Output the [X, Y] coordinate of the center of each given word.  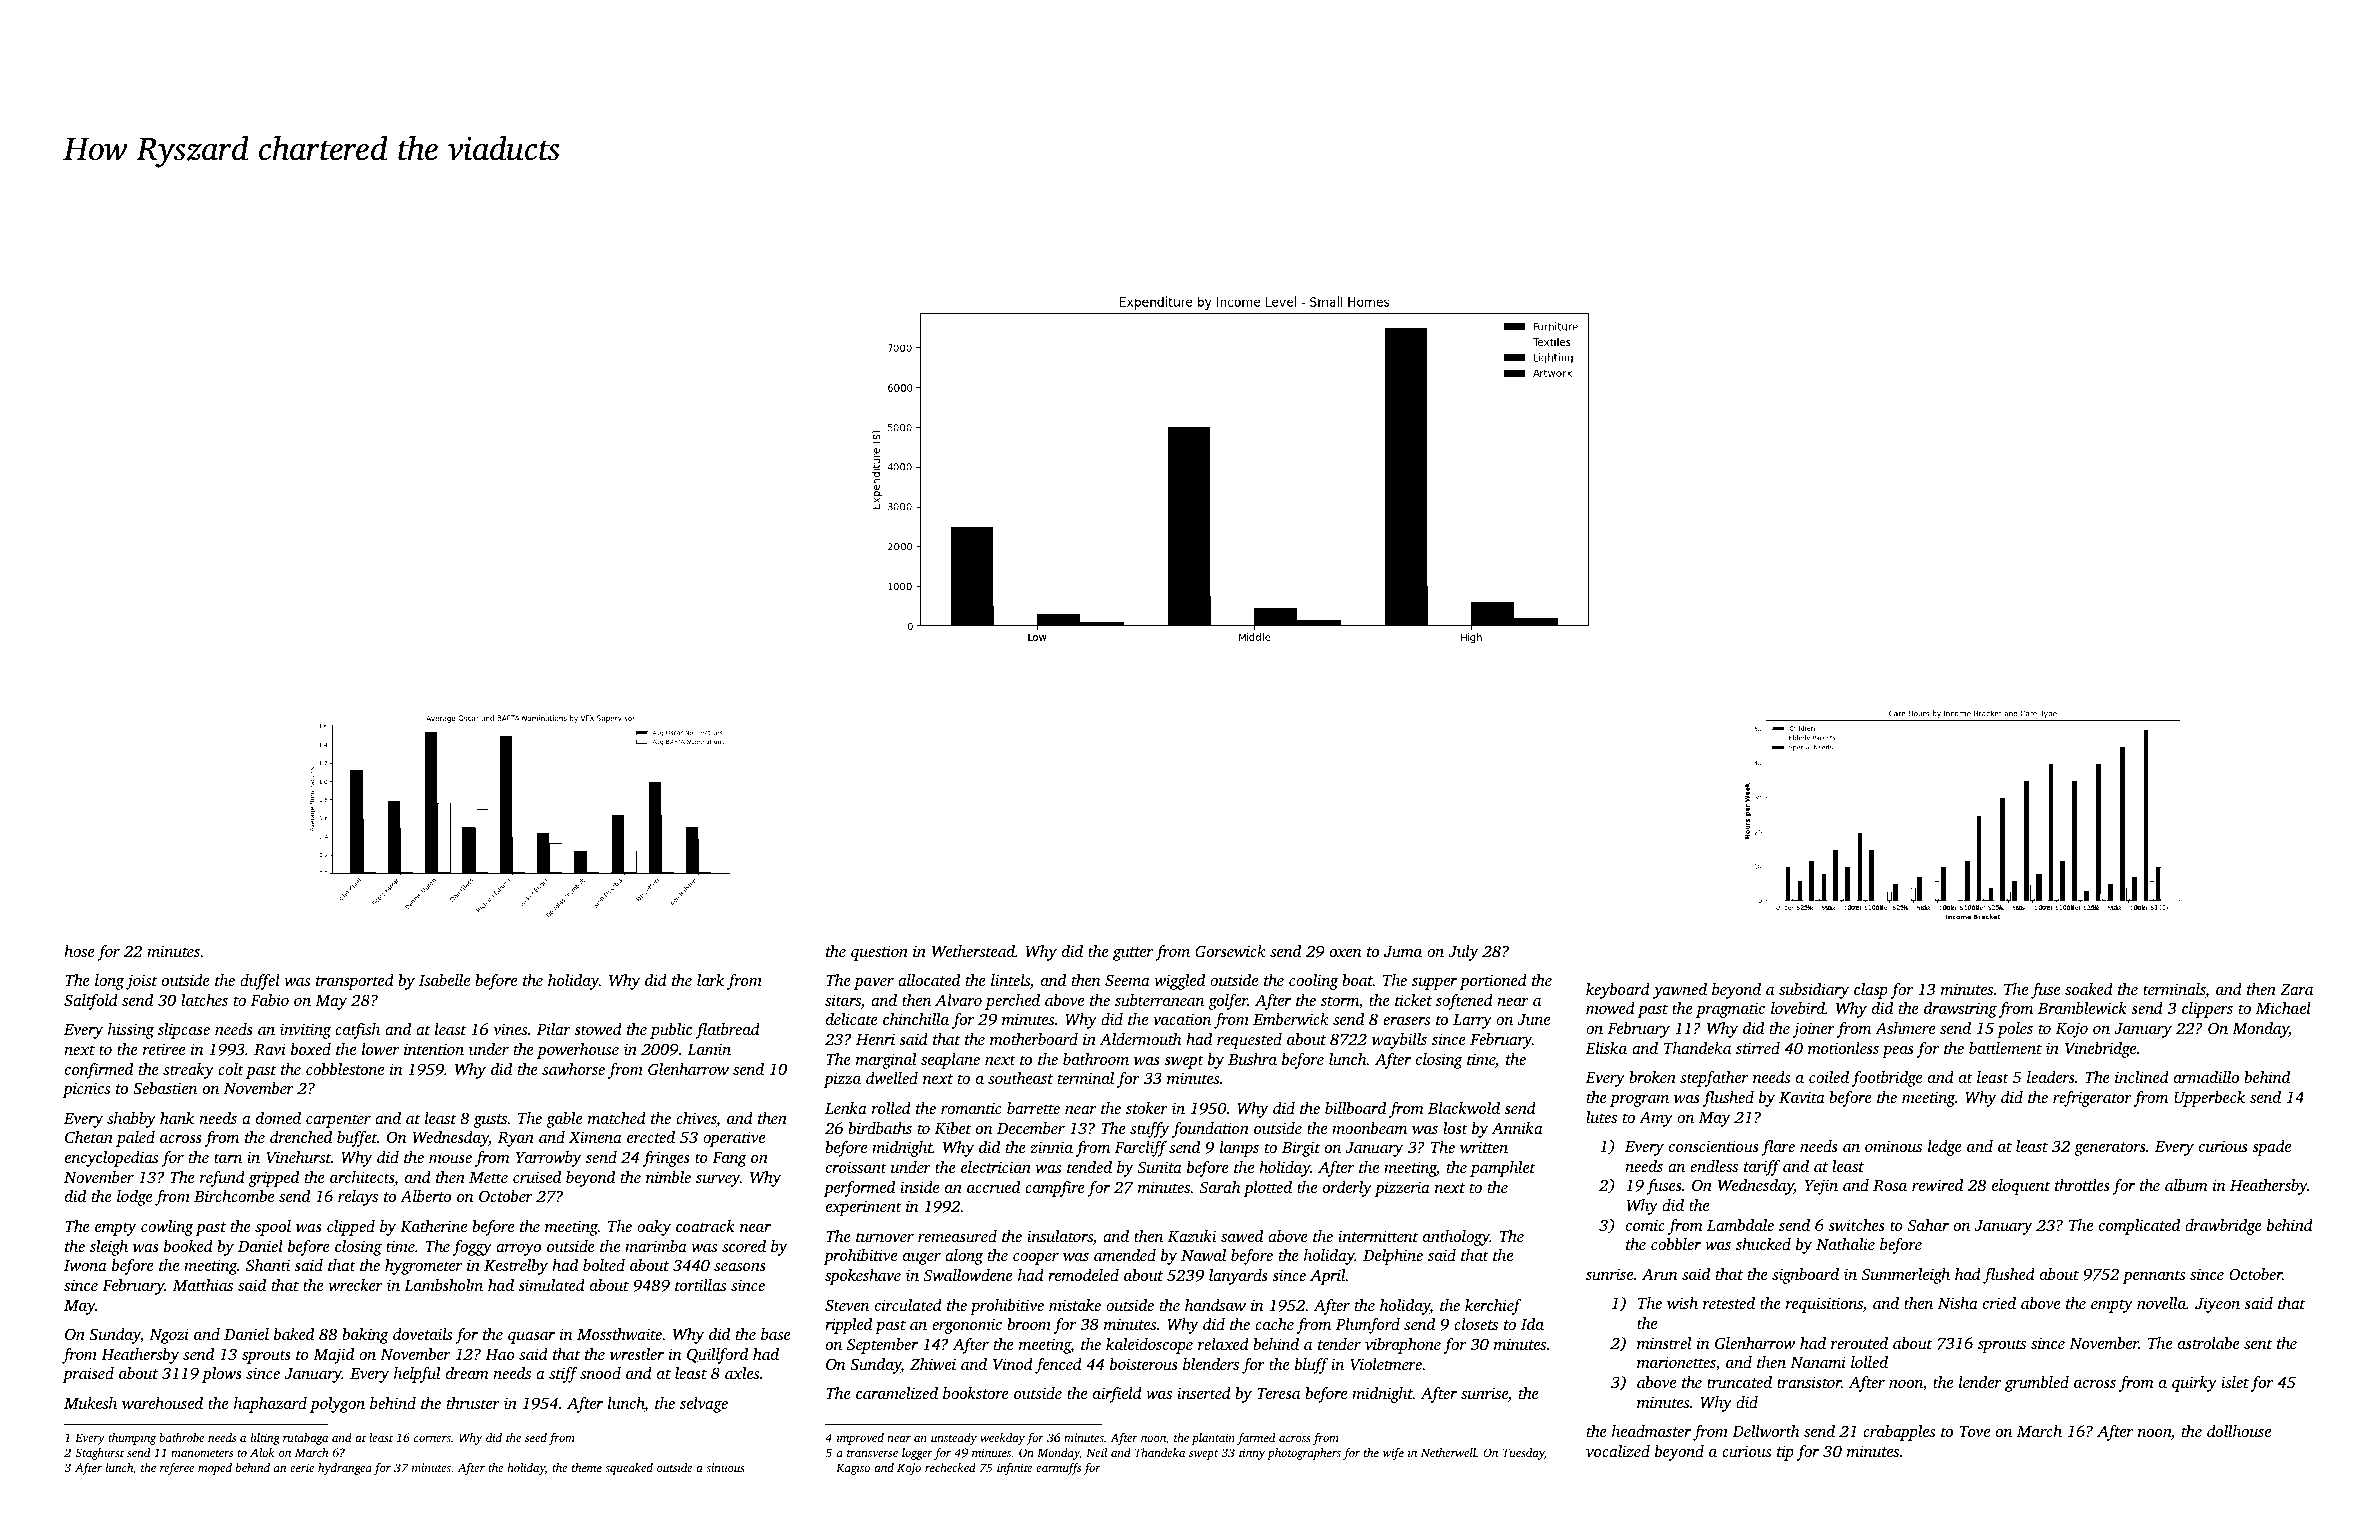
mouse [450, 1159]
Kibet [953, 1128]
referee [177, 1469]
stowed [598, 1029]
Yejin [1821, 1187]
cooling [1313, 982]
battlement [2005, 1048]
